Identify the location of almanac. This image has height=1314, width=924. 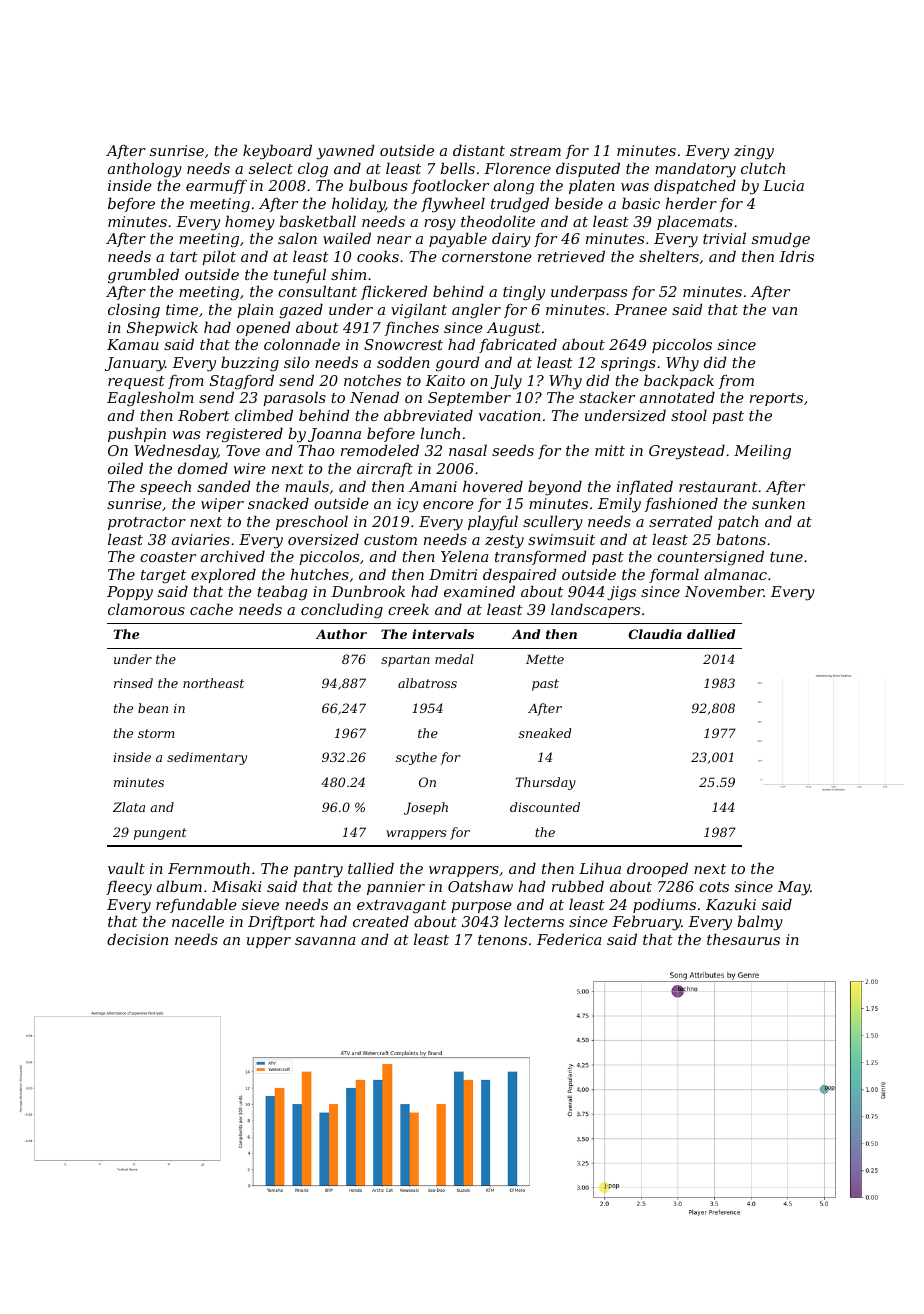
(735, 574).
